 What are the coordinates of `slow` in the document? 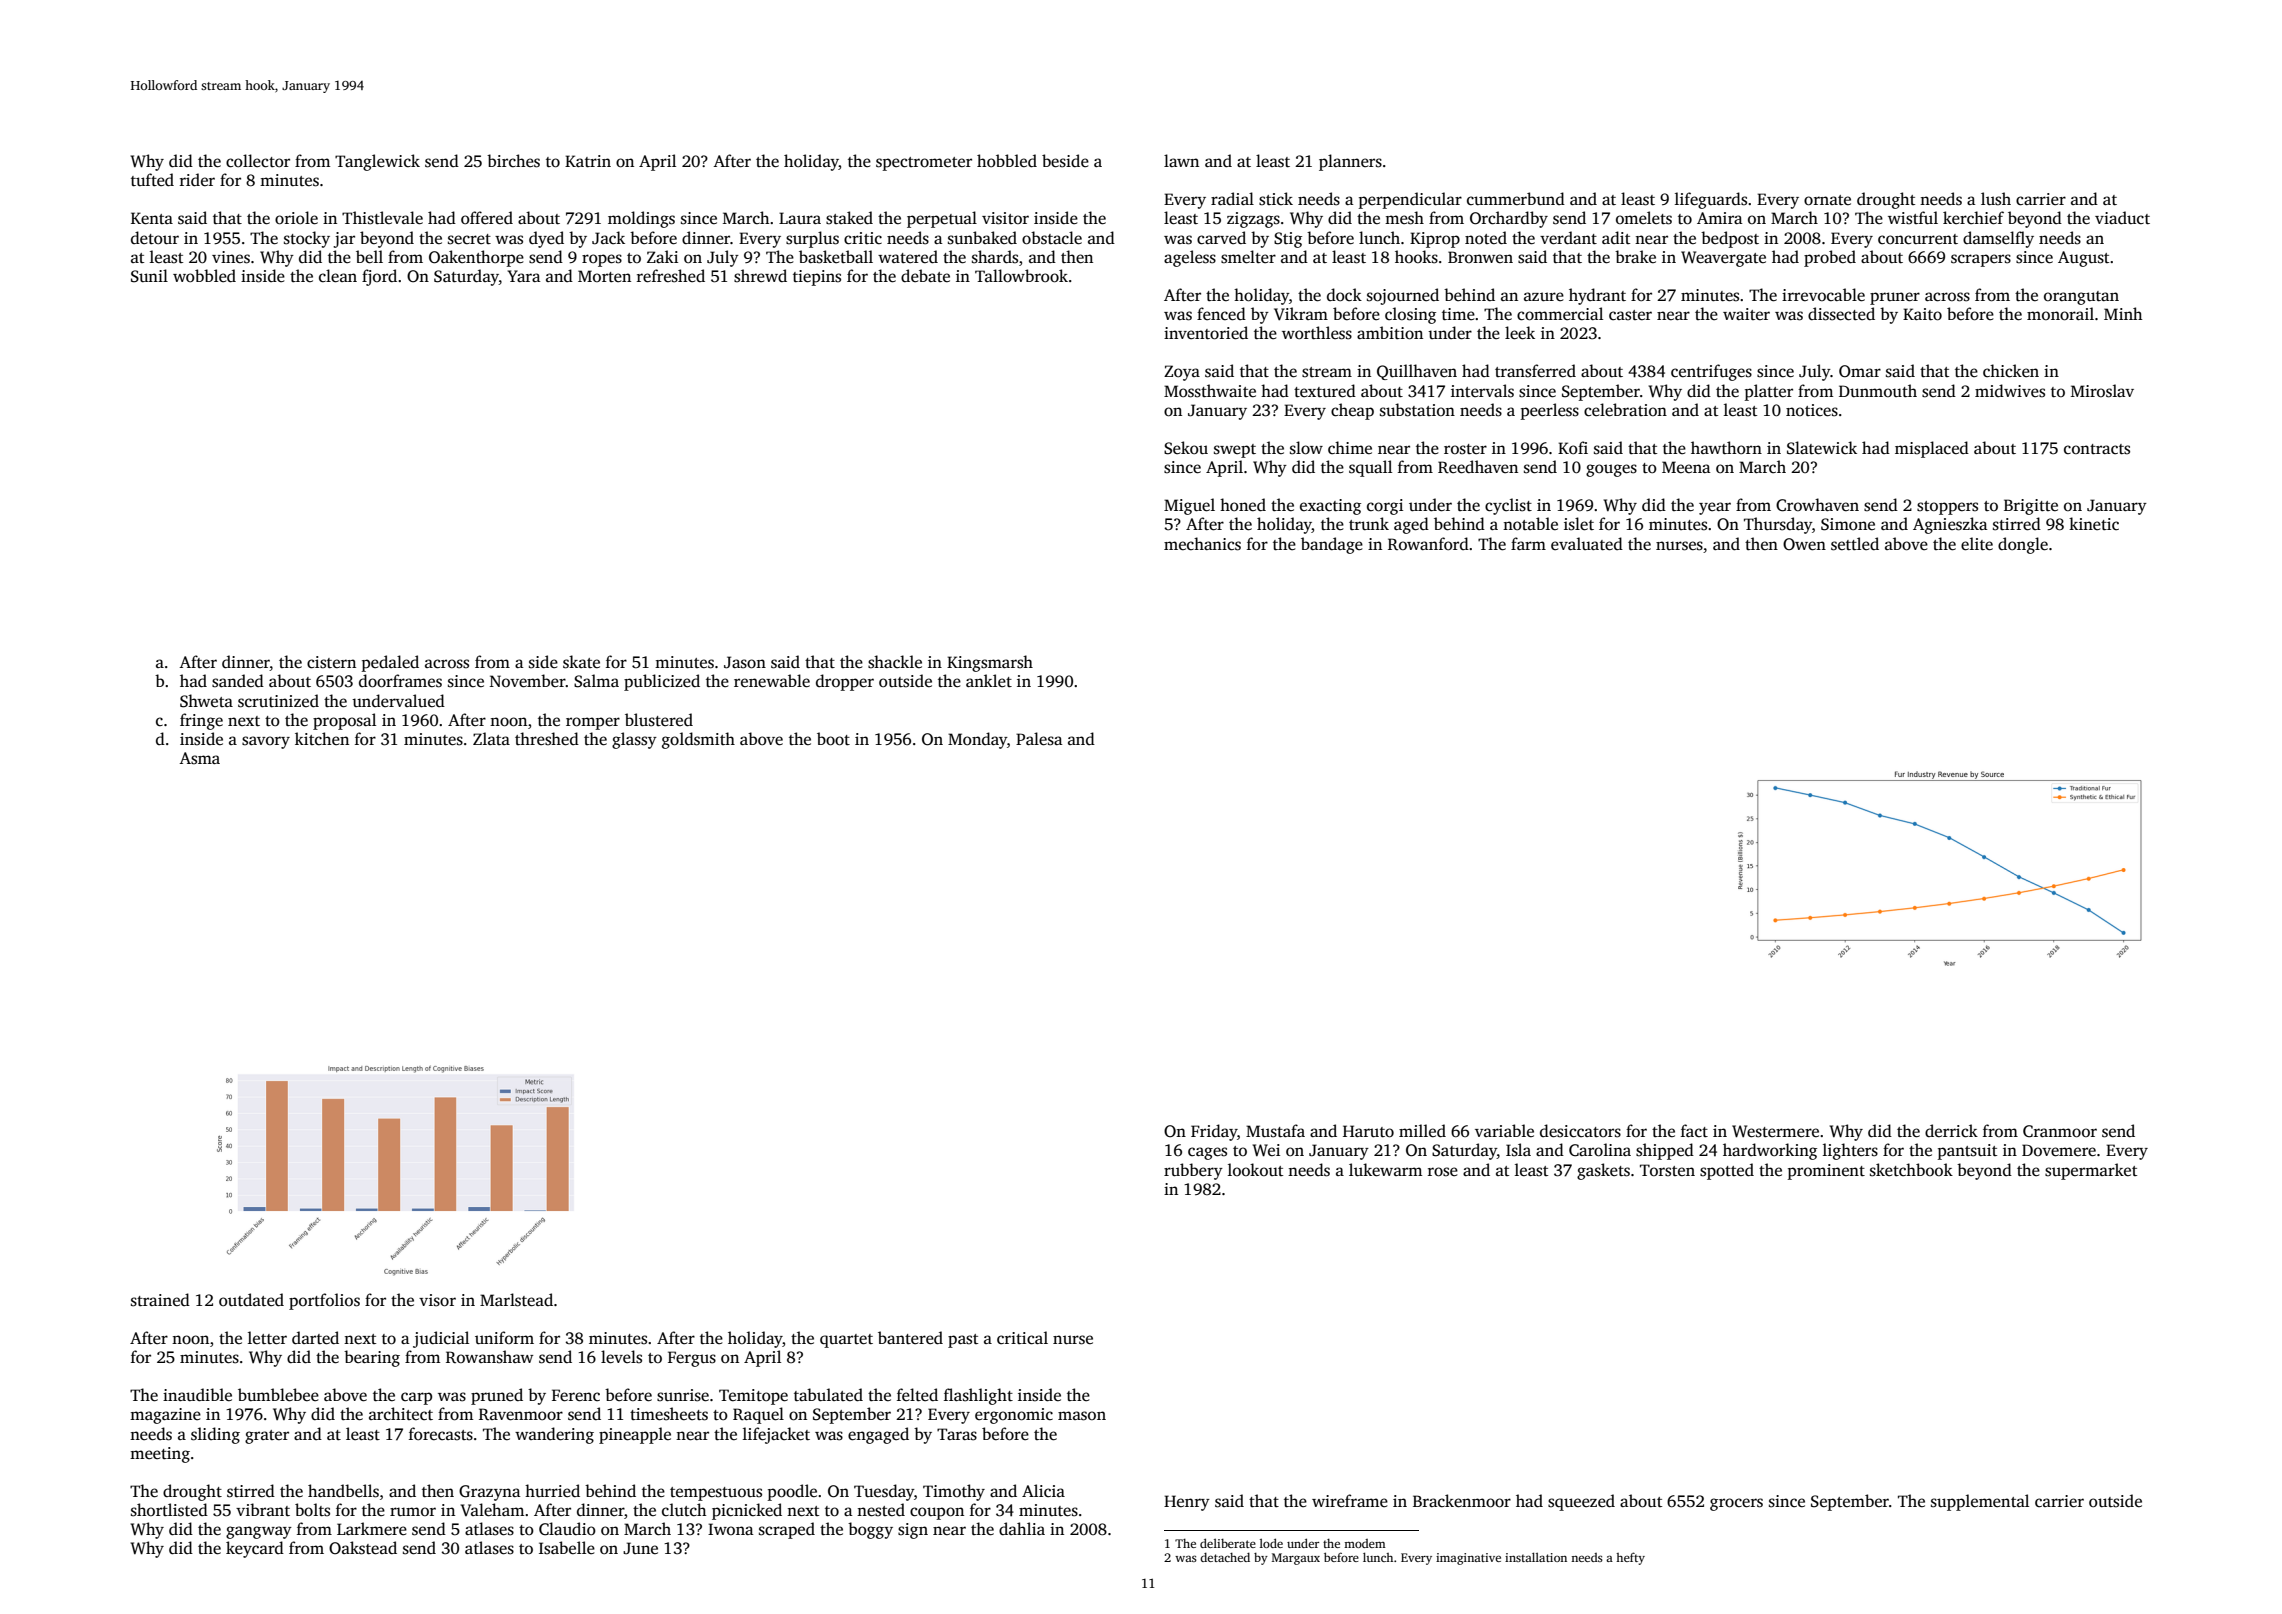 It's located at (1306, 448).
